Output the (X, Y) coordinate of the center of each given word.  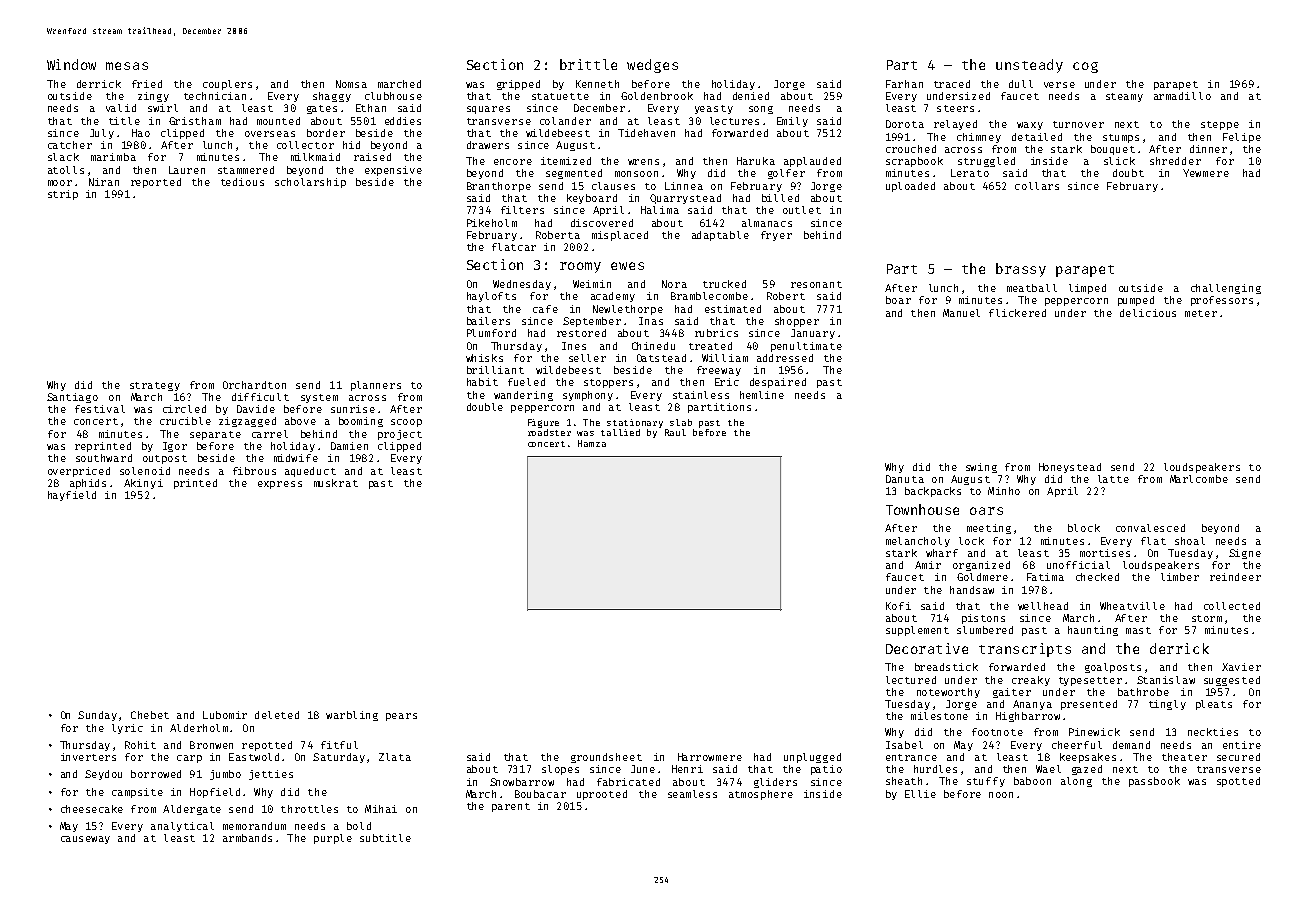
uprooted (602, 795)
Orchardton (254, 385)
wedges (652, 66)
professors (1222, 301)
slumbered (985, 630)
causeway (85, 840)
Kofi (898, 606)
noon (1001, 795)
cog (1085, 67)
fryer (776, 236)
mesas (127, 66)
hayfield (72, 496)
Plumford (491, 333)
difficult (260, 397)
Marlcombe (1199, 479)
